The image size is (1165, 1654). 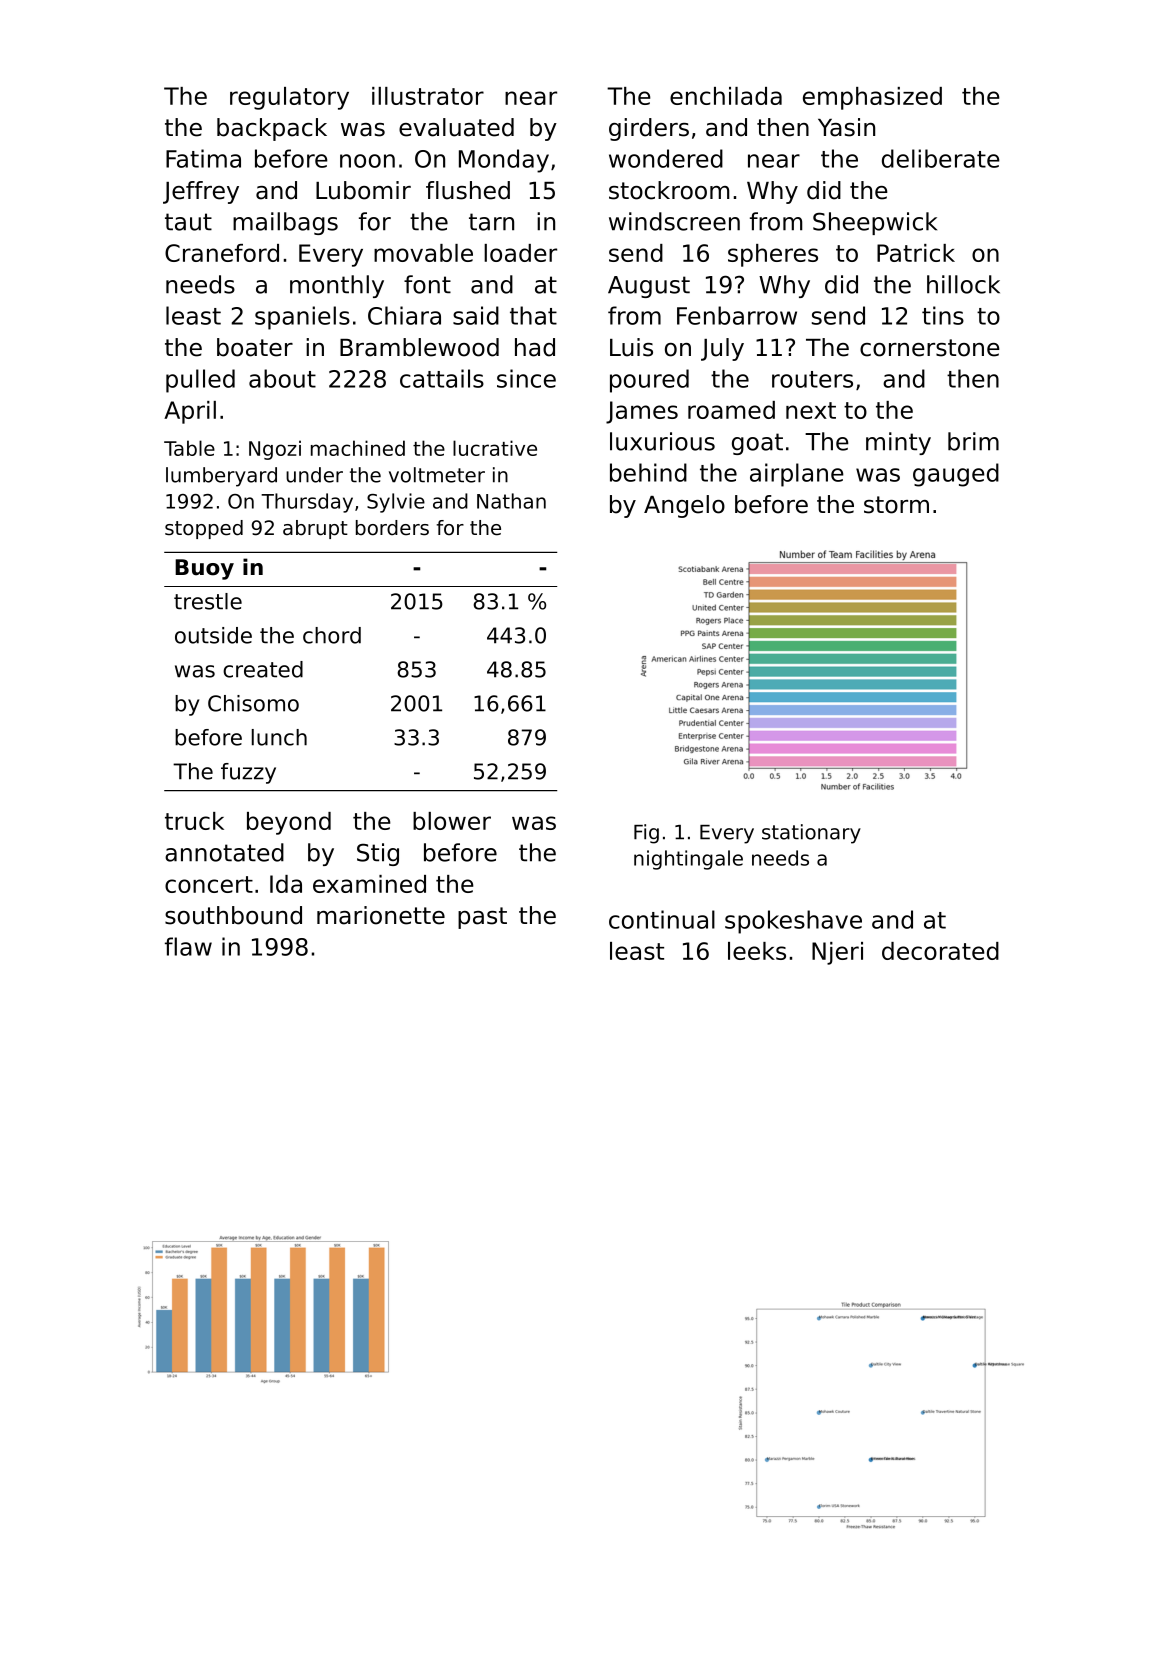 I want to click on Sheepwick, so click(x=875, y=223).
